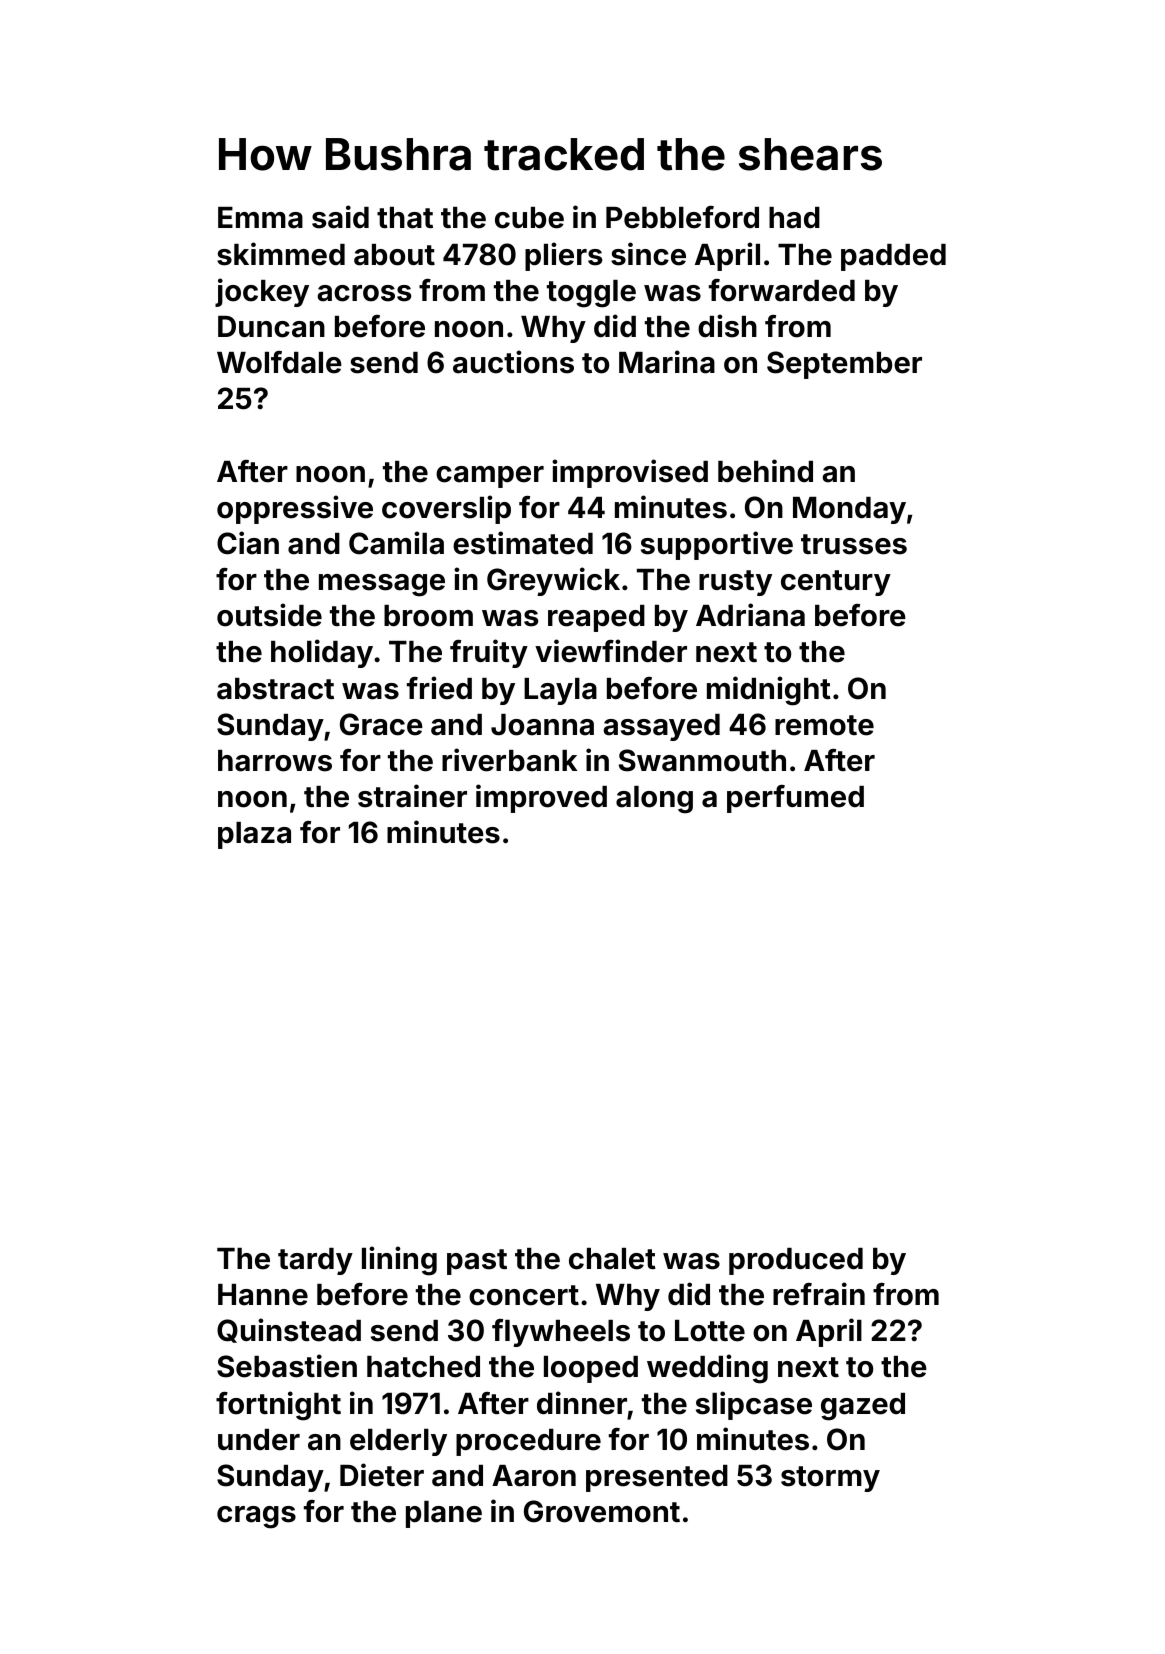 Image resolution: width=1165 pixels, height=1654 pixels. What do you see at coordinates (654, 800) in the screenshot?
I see `along` at bounding box center [654, 800].
